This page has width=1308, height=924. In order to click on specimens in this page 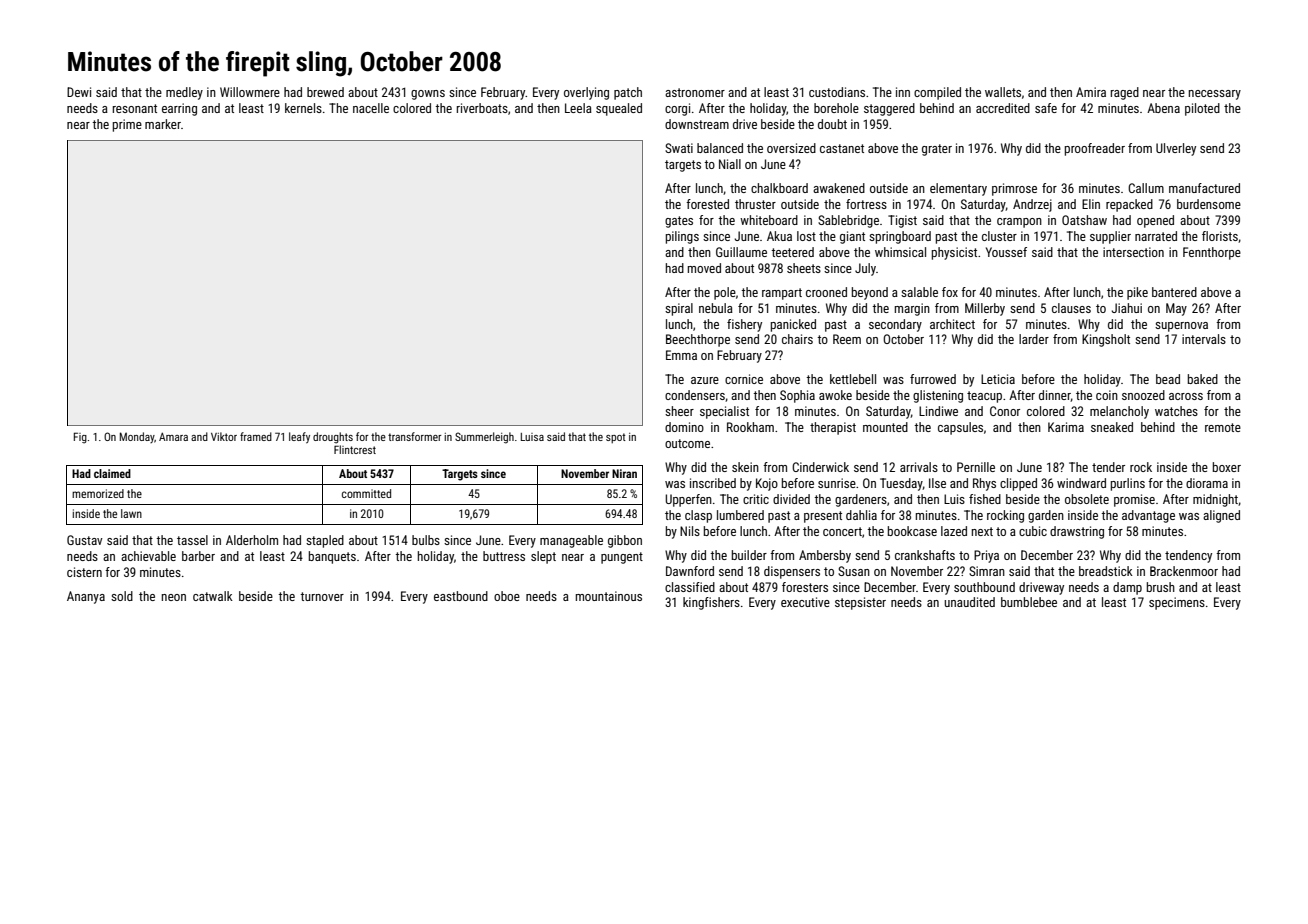, I will do `click(1177, 603)`.
